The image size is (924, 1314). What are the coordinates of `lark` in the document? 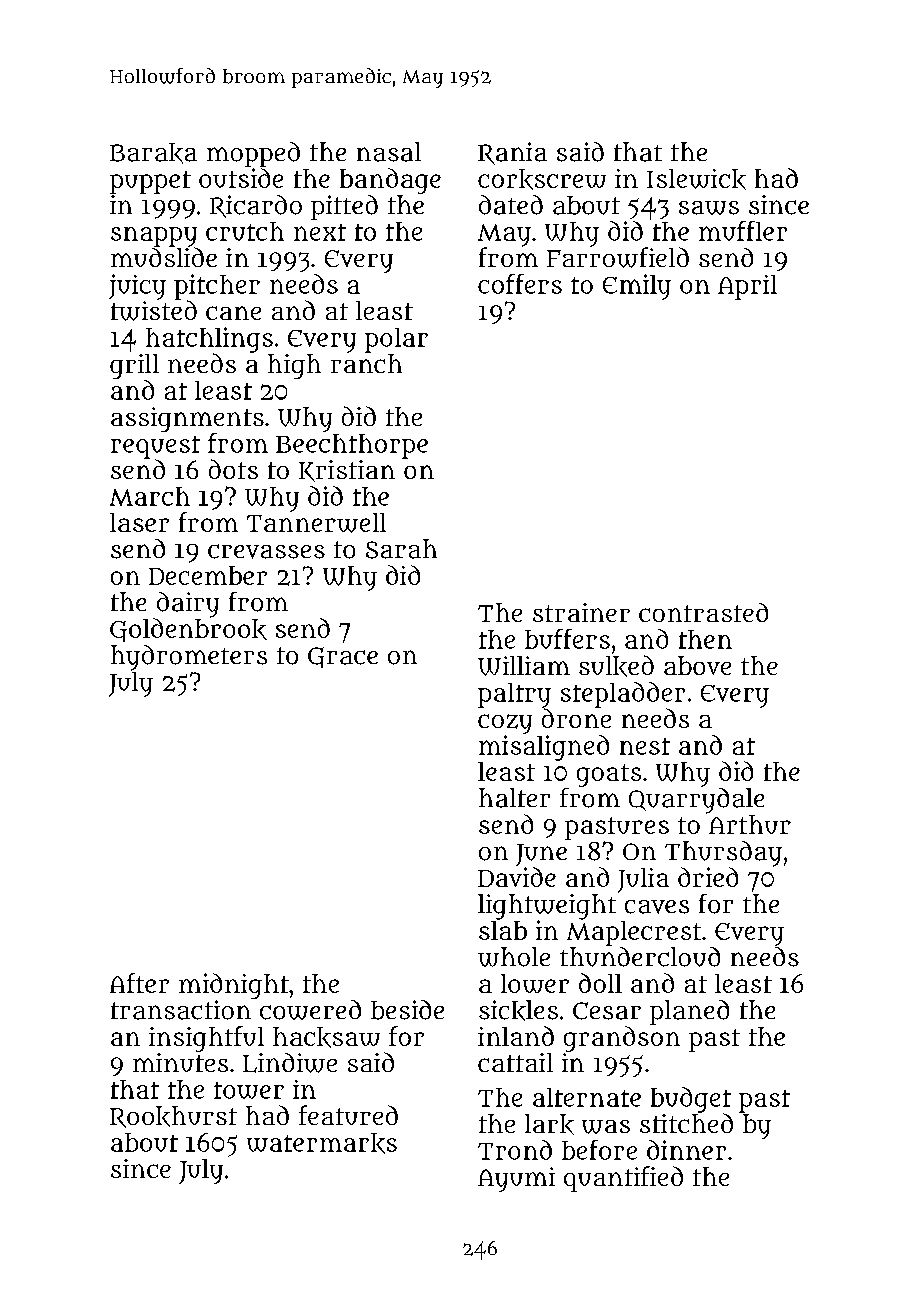 It's located at (549, 1124).
